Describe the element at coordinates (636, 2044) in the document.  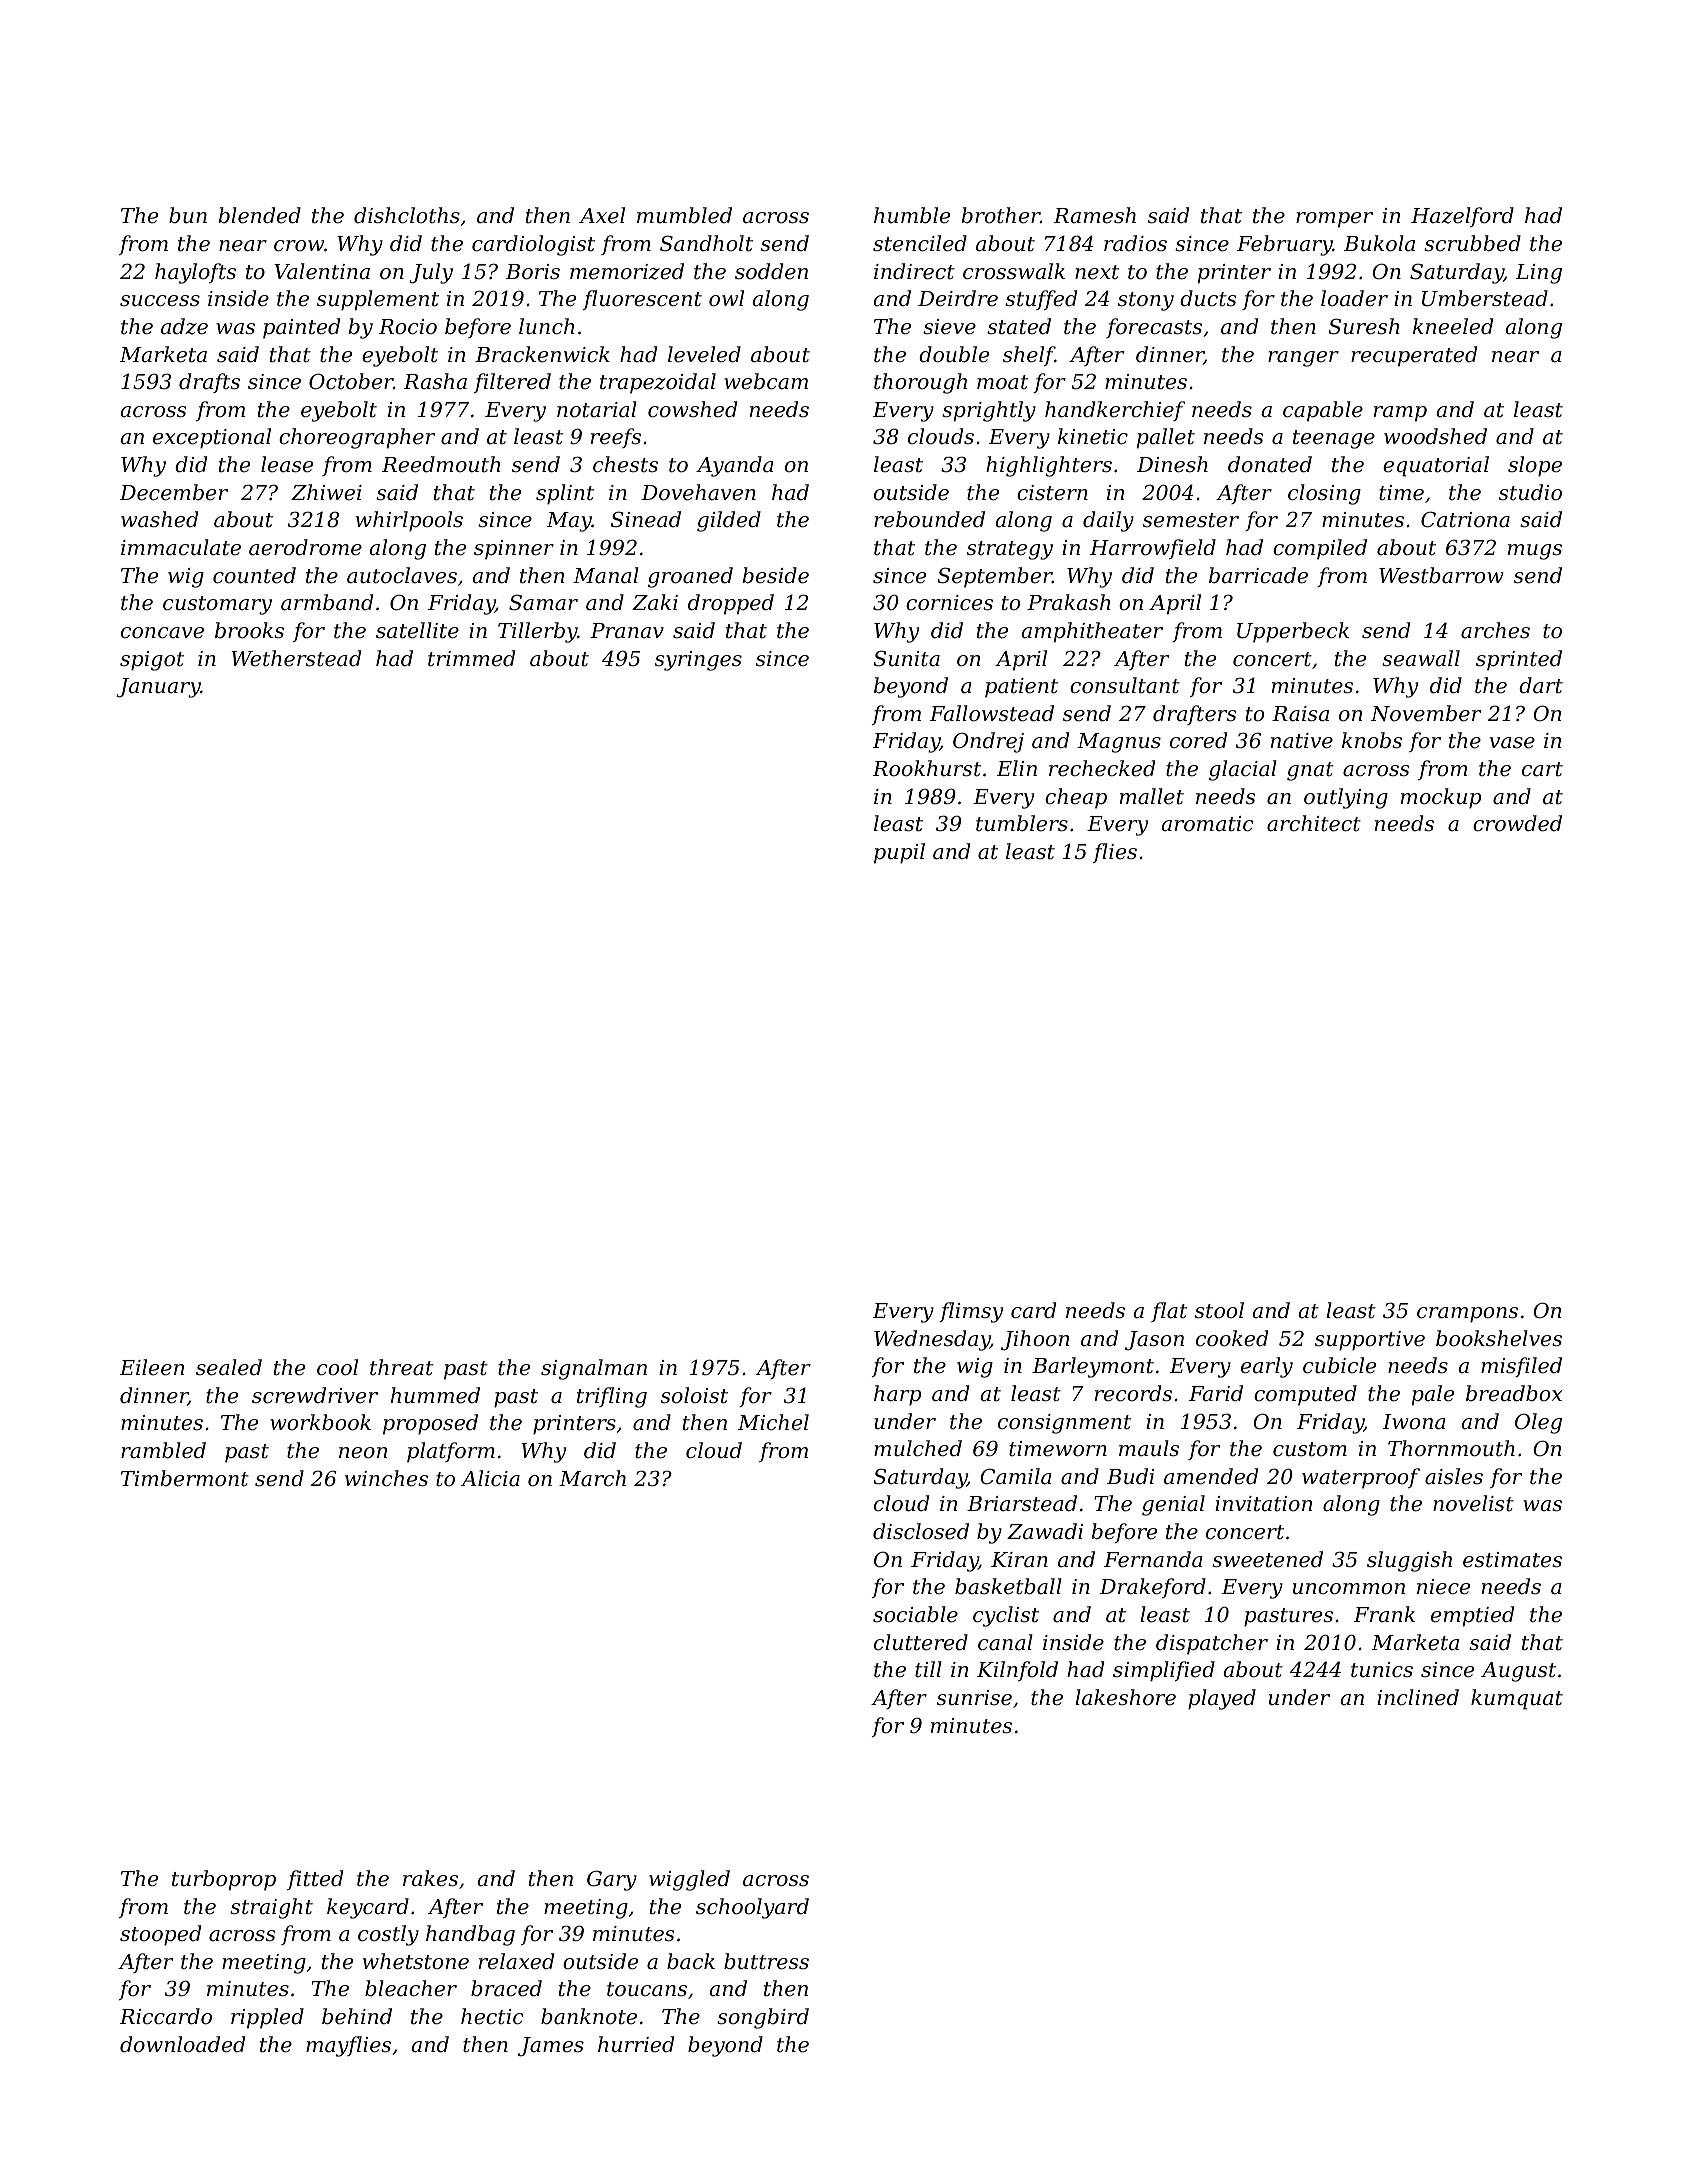
I see `hurried` at that location.
